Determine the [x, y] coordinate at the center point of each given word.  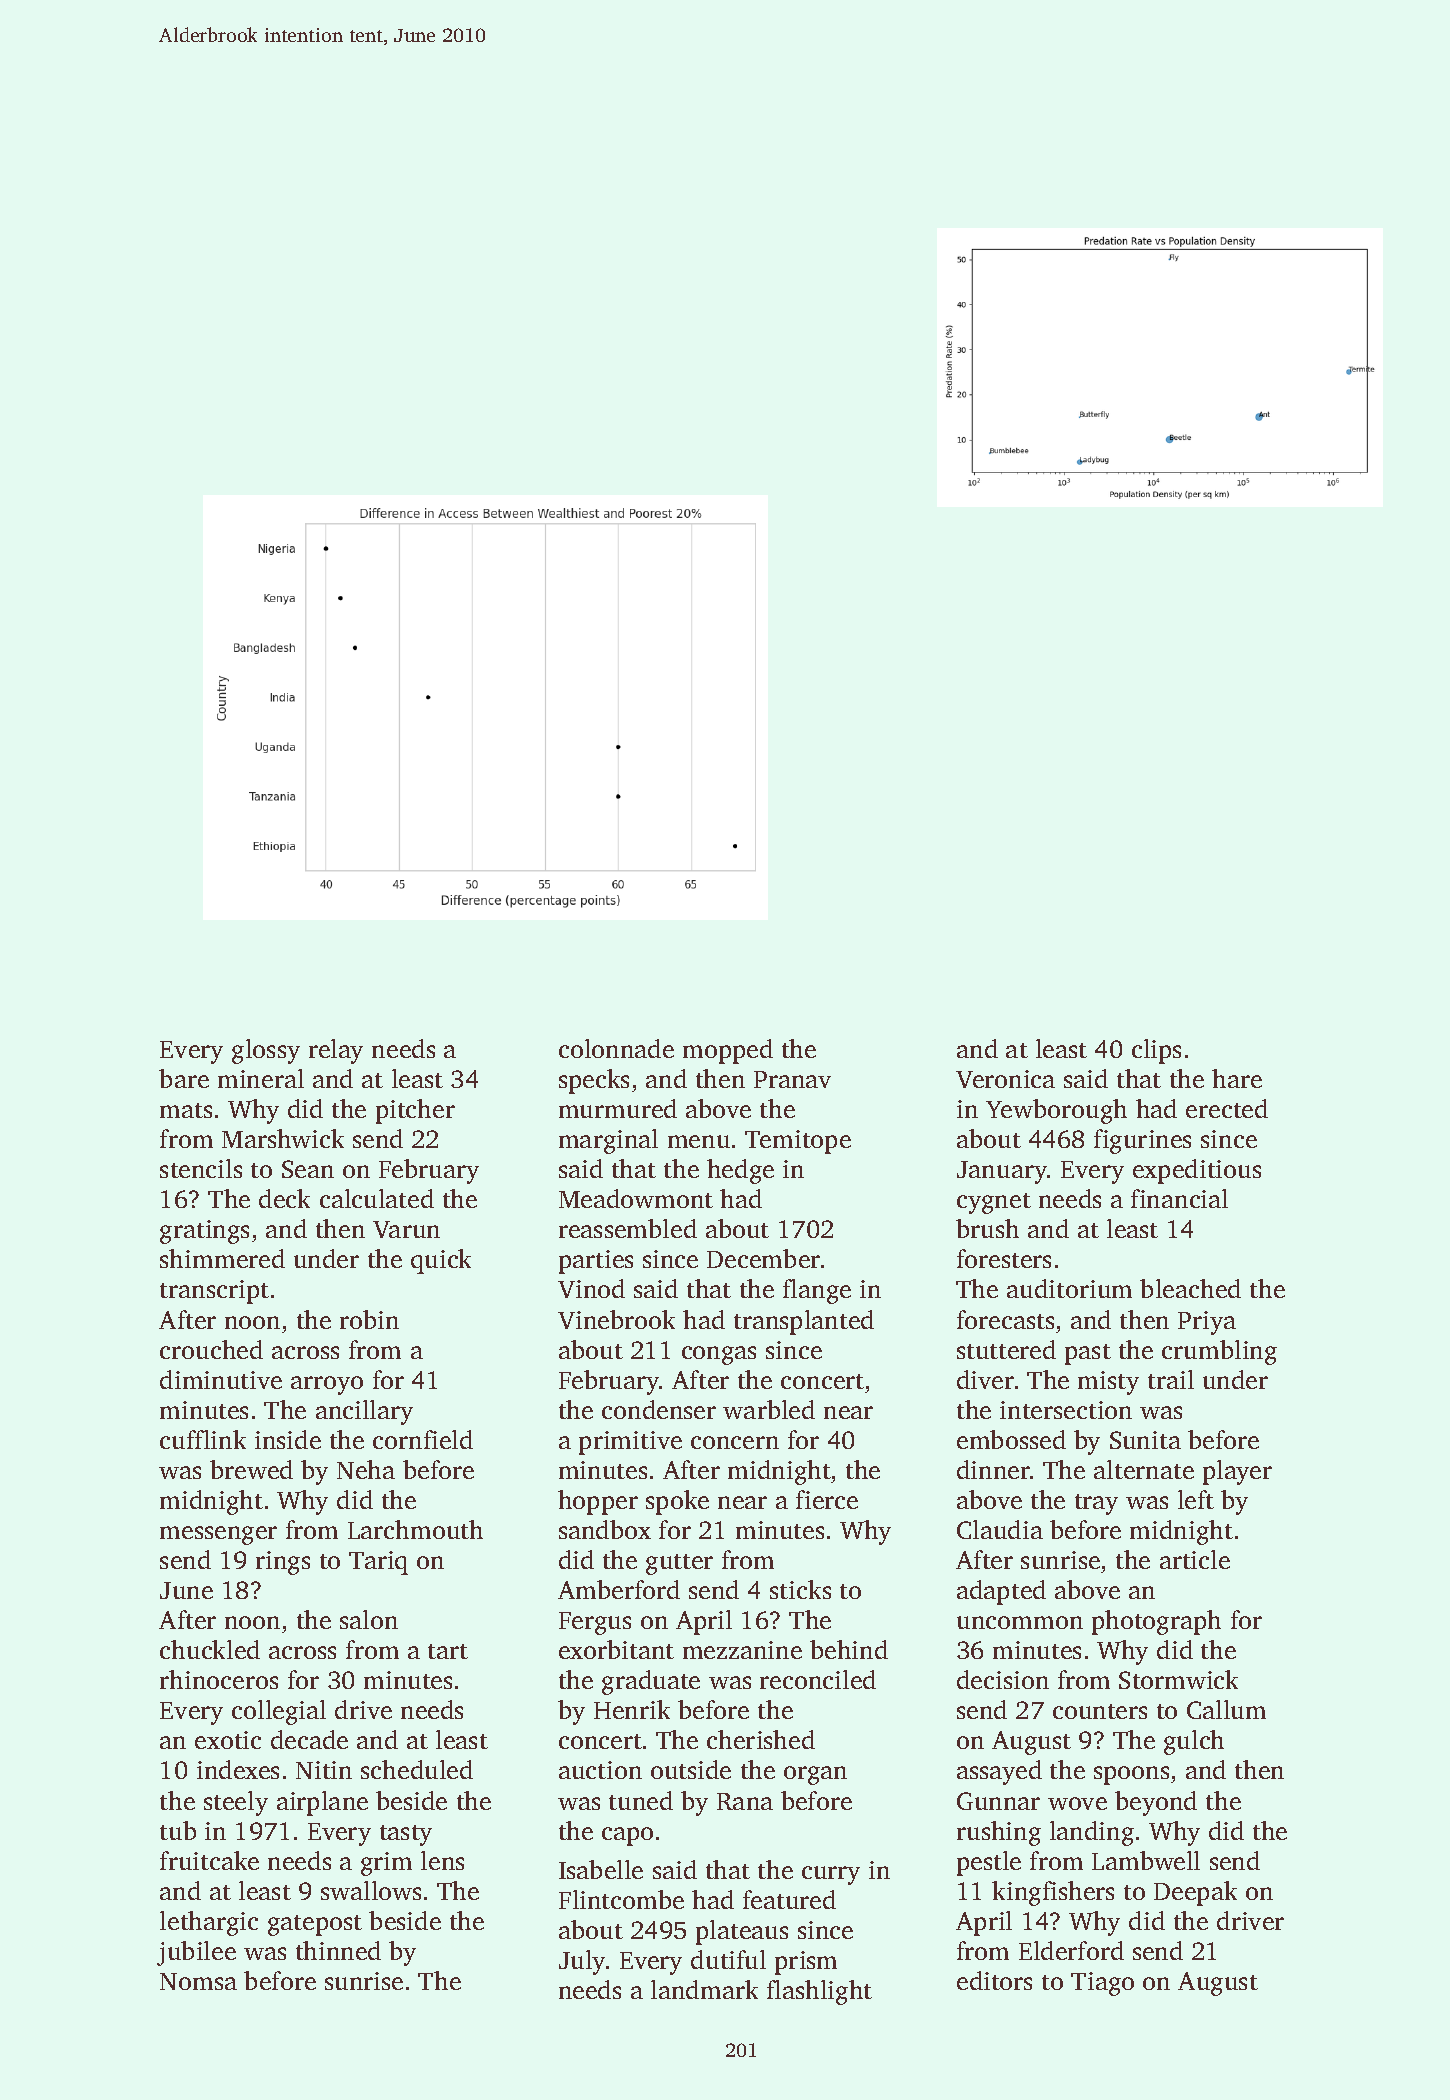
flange [817, 1291]
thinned [338, 1950]
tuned [641, 1800]
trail [1171, 1379]
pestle [989, 1863]
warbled [769, 1409]
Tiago [1102, 1984]
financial [1179, 1198]
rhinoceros [219, 1679]
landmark [704, 1989]
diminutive [221, 1379]
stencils [201, 1168]
